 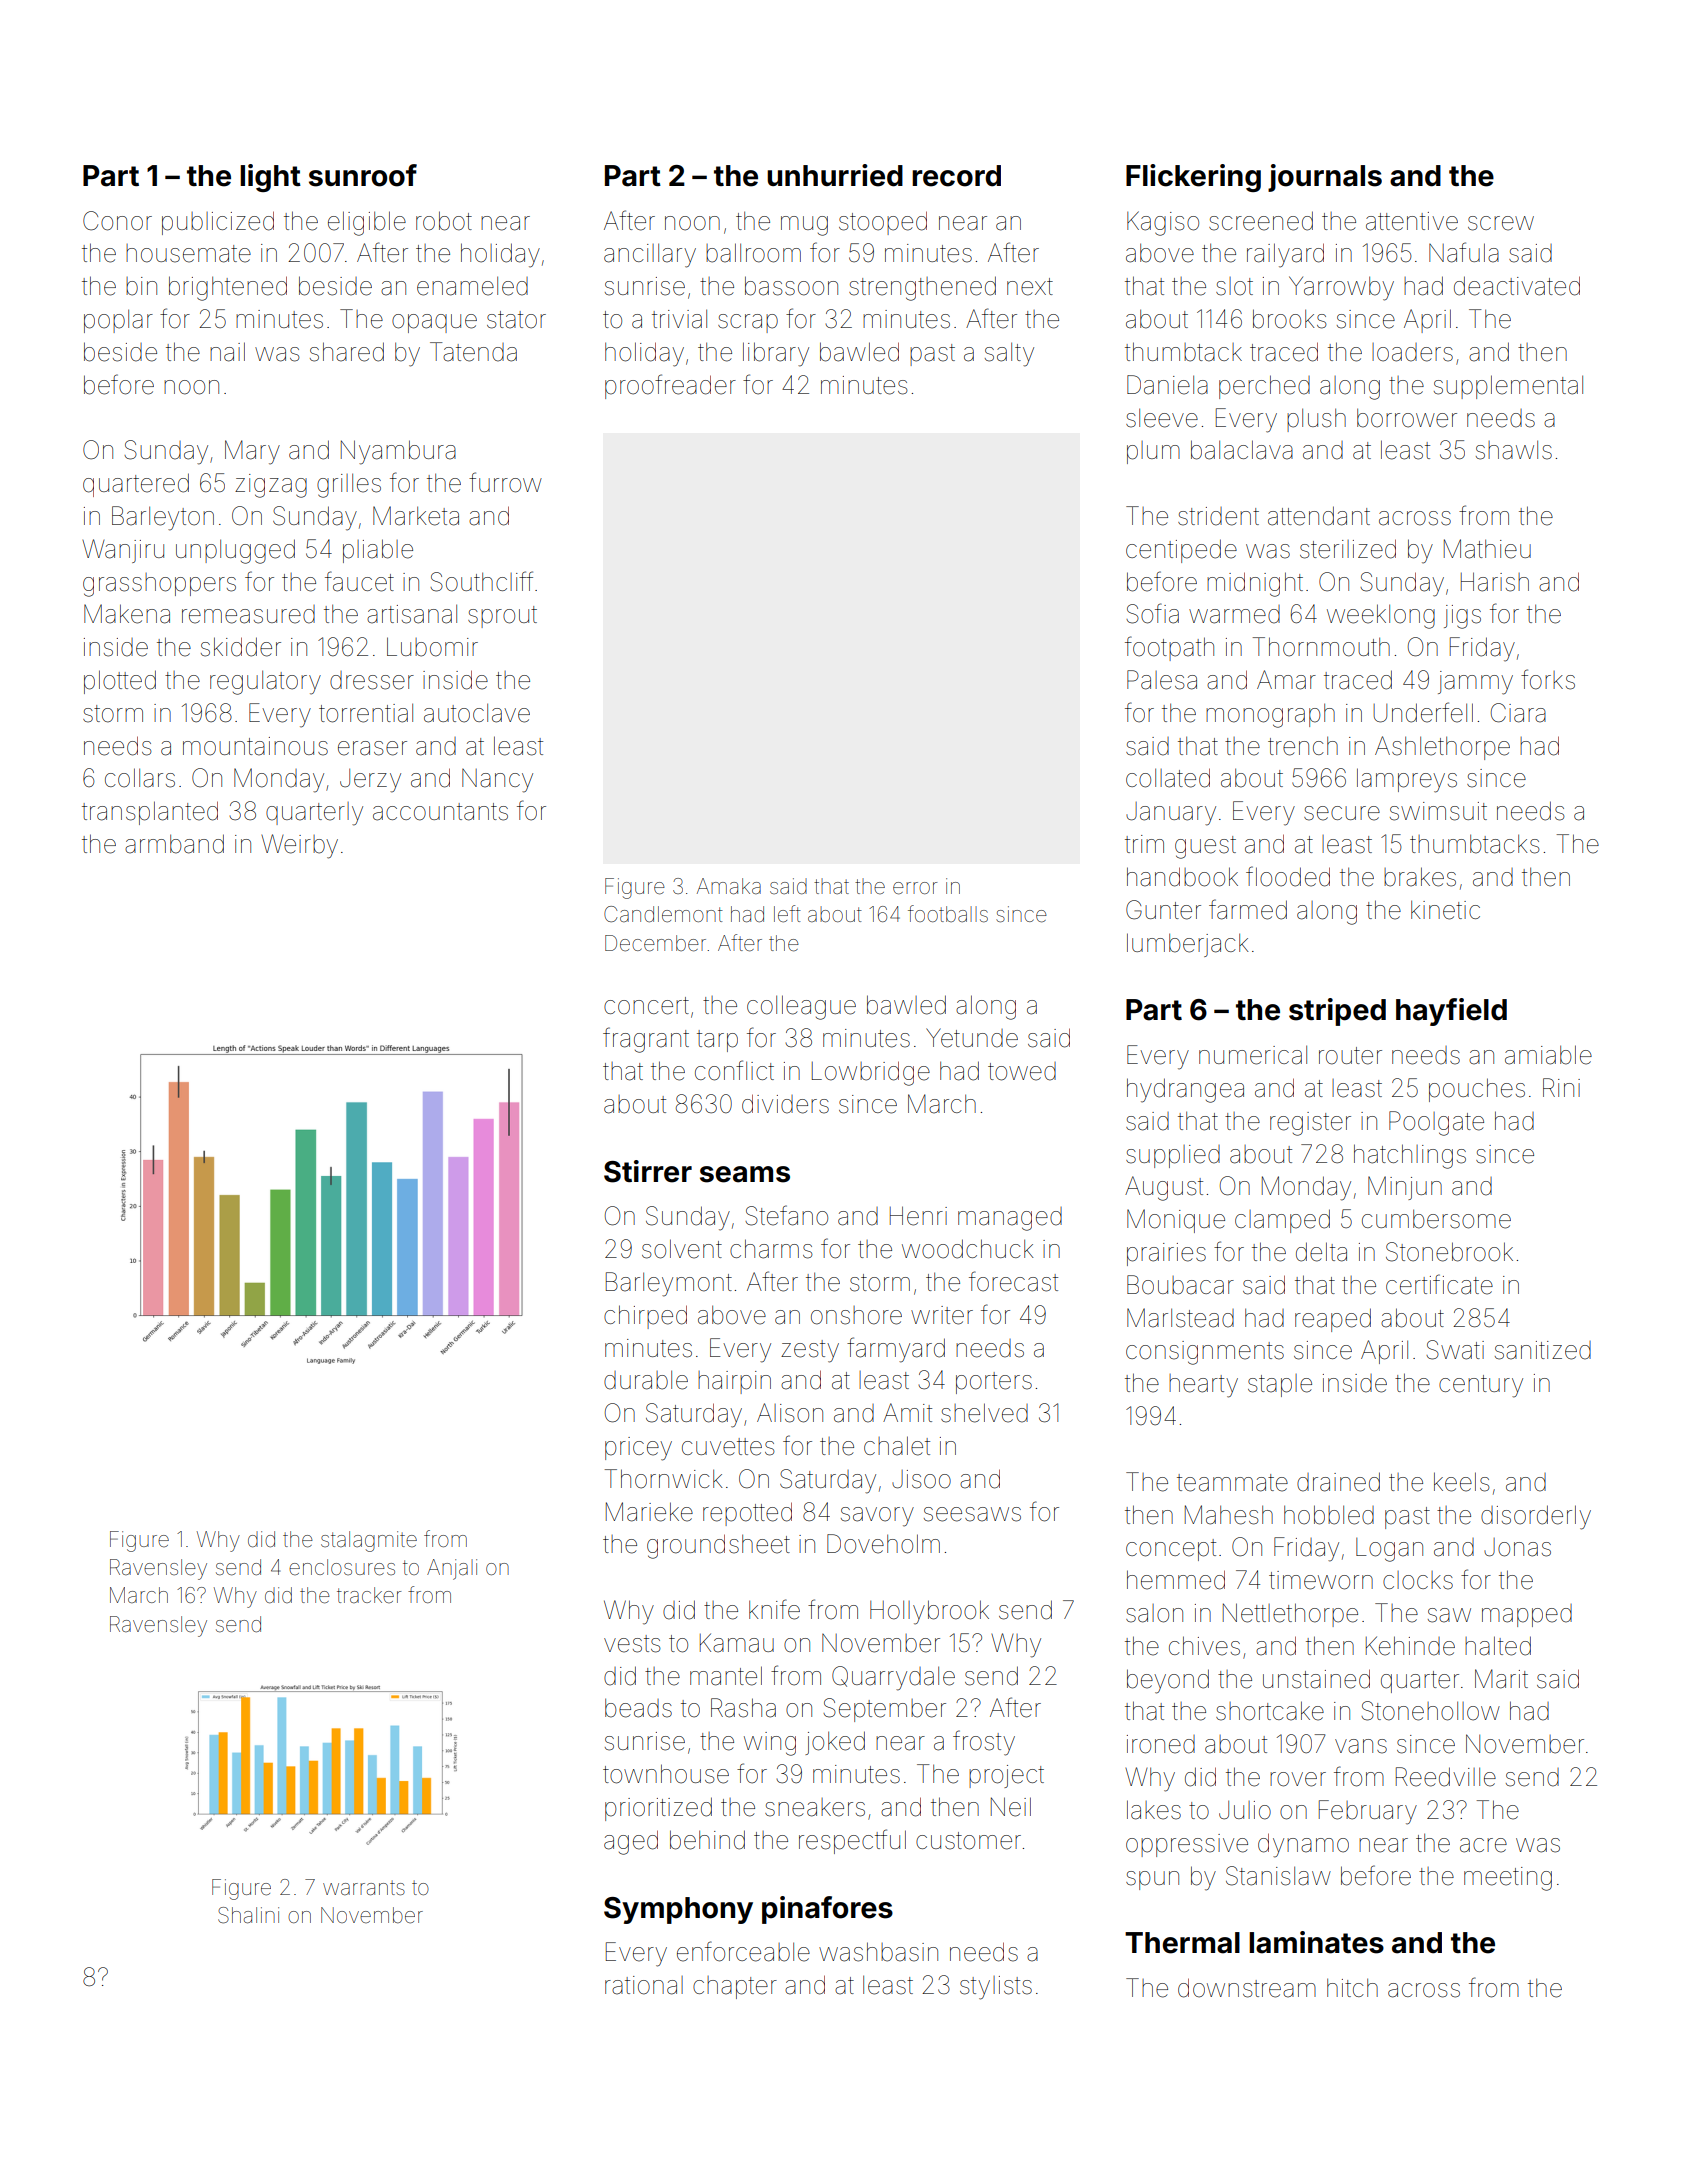 What do you see at coordinates (1436, 1123) in the screenshot?
I see `Poolgate` at bounding box center [1436, 1123].
